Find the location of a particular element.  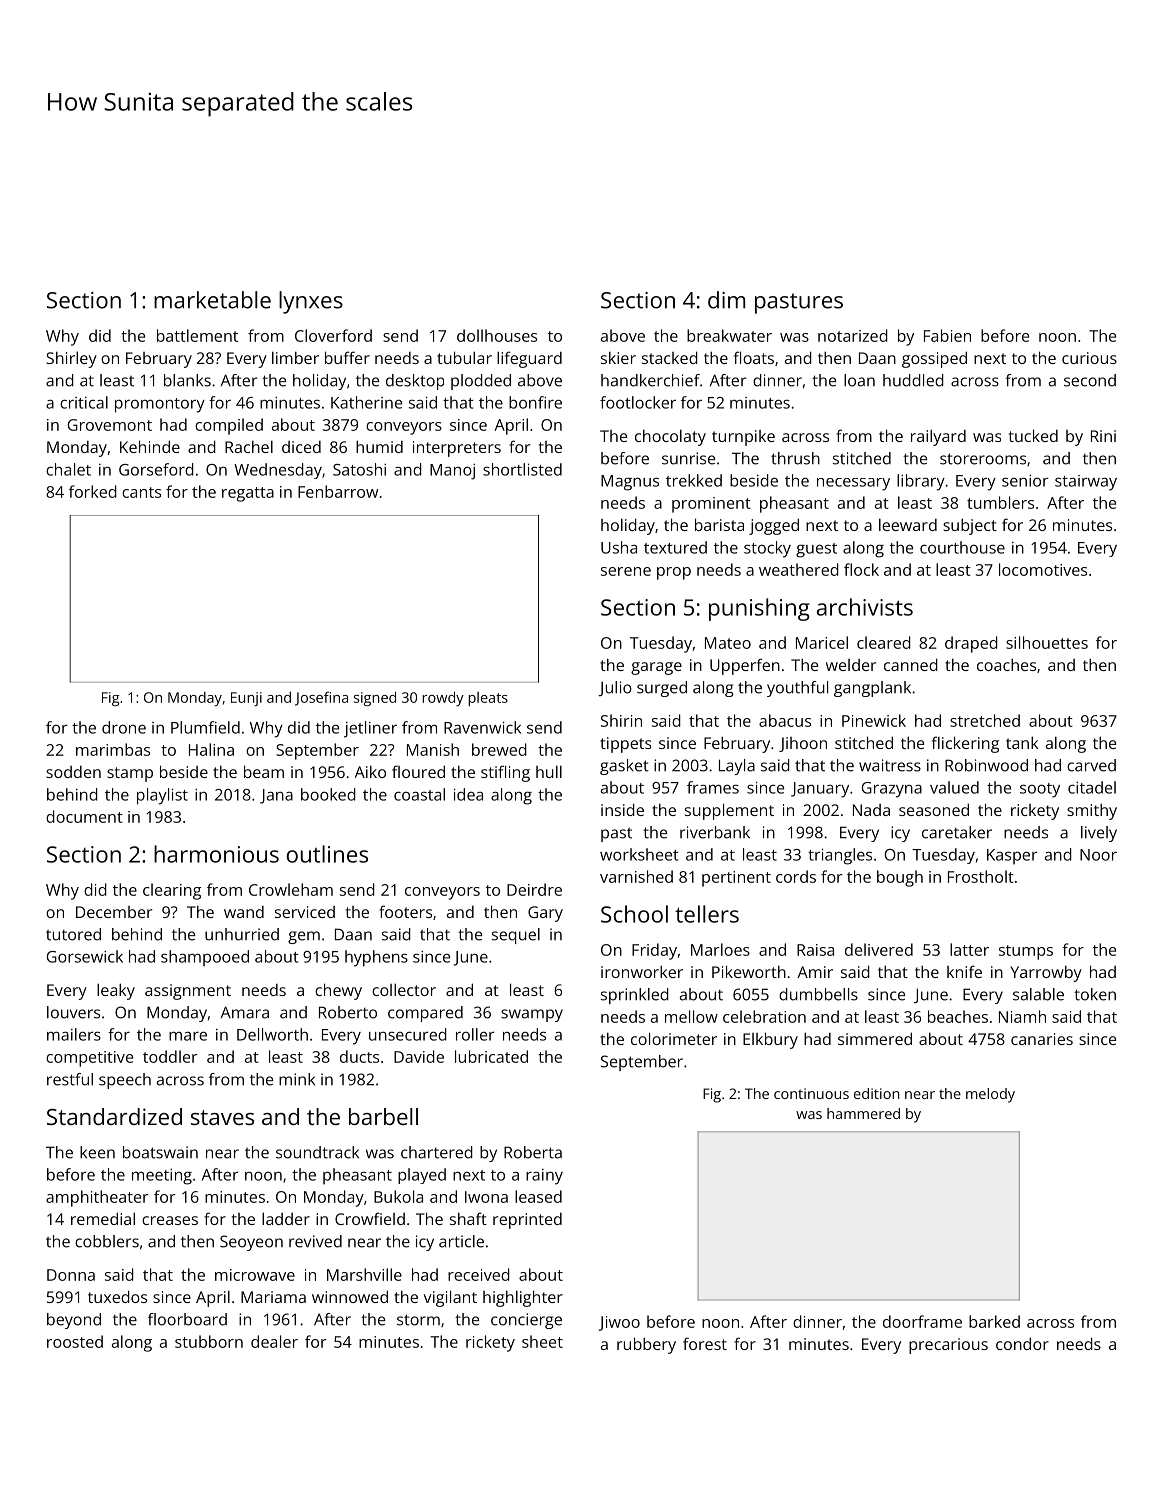

forked is located at coordinates (93, 491).
